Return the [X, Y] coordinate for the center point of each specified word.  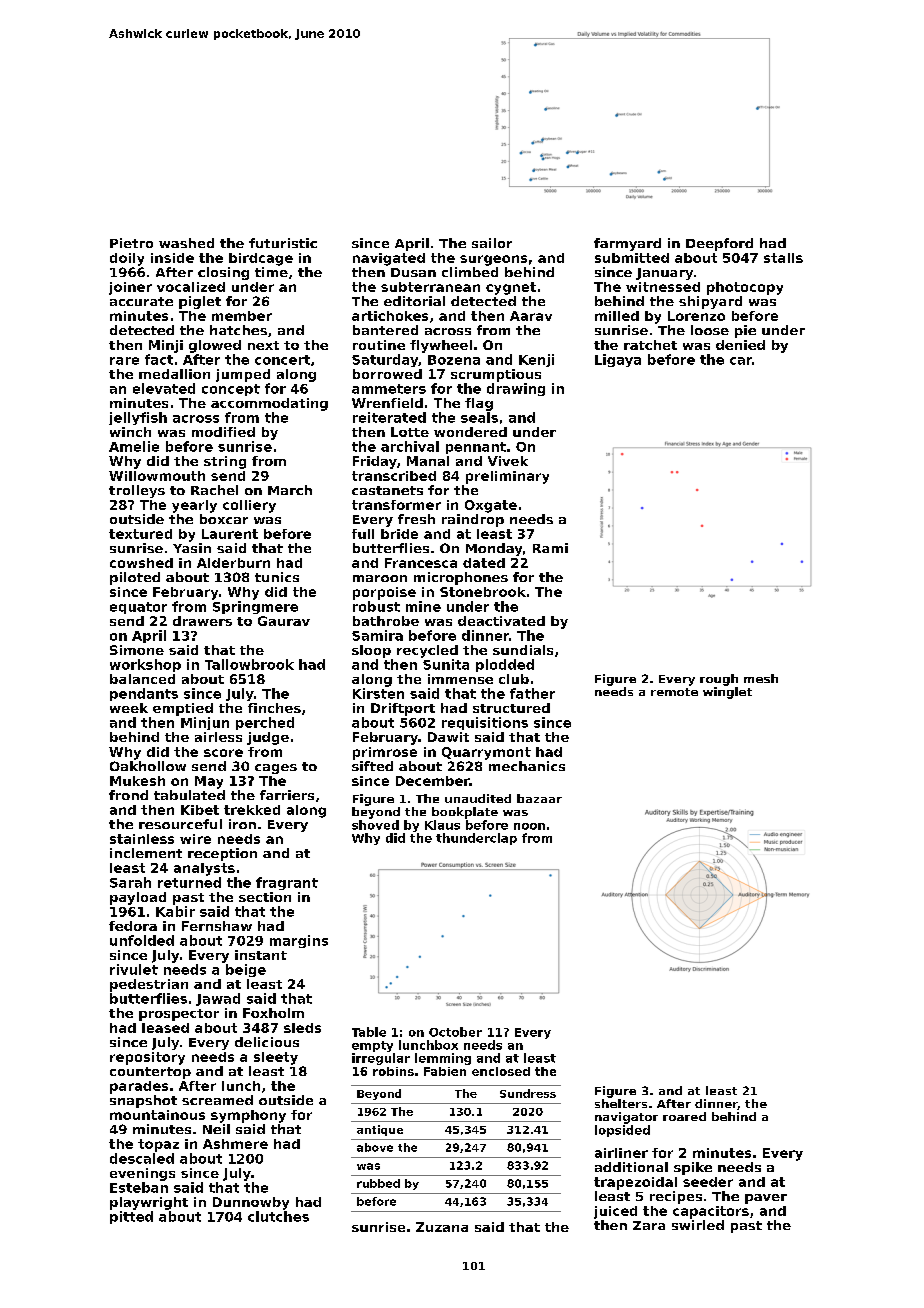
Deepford [719, 244]
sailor [492, 243]
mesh [761, 678]
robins [393, 1071]
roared [684, 1116]
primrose [385, 753]
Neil [216, 1129]
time [271, 272]
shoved [375, 825]
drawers [202, 621]
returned [189, 882]
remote [674, 692]
